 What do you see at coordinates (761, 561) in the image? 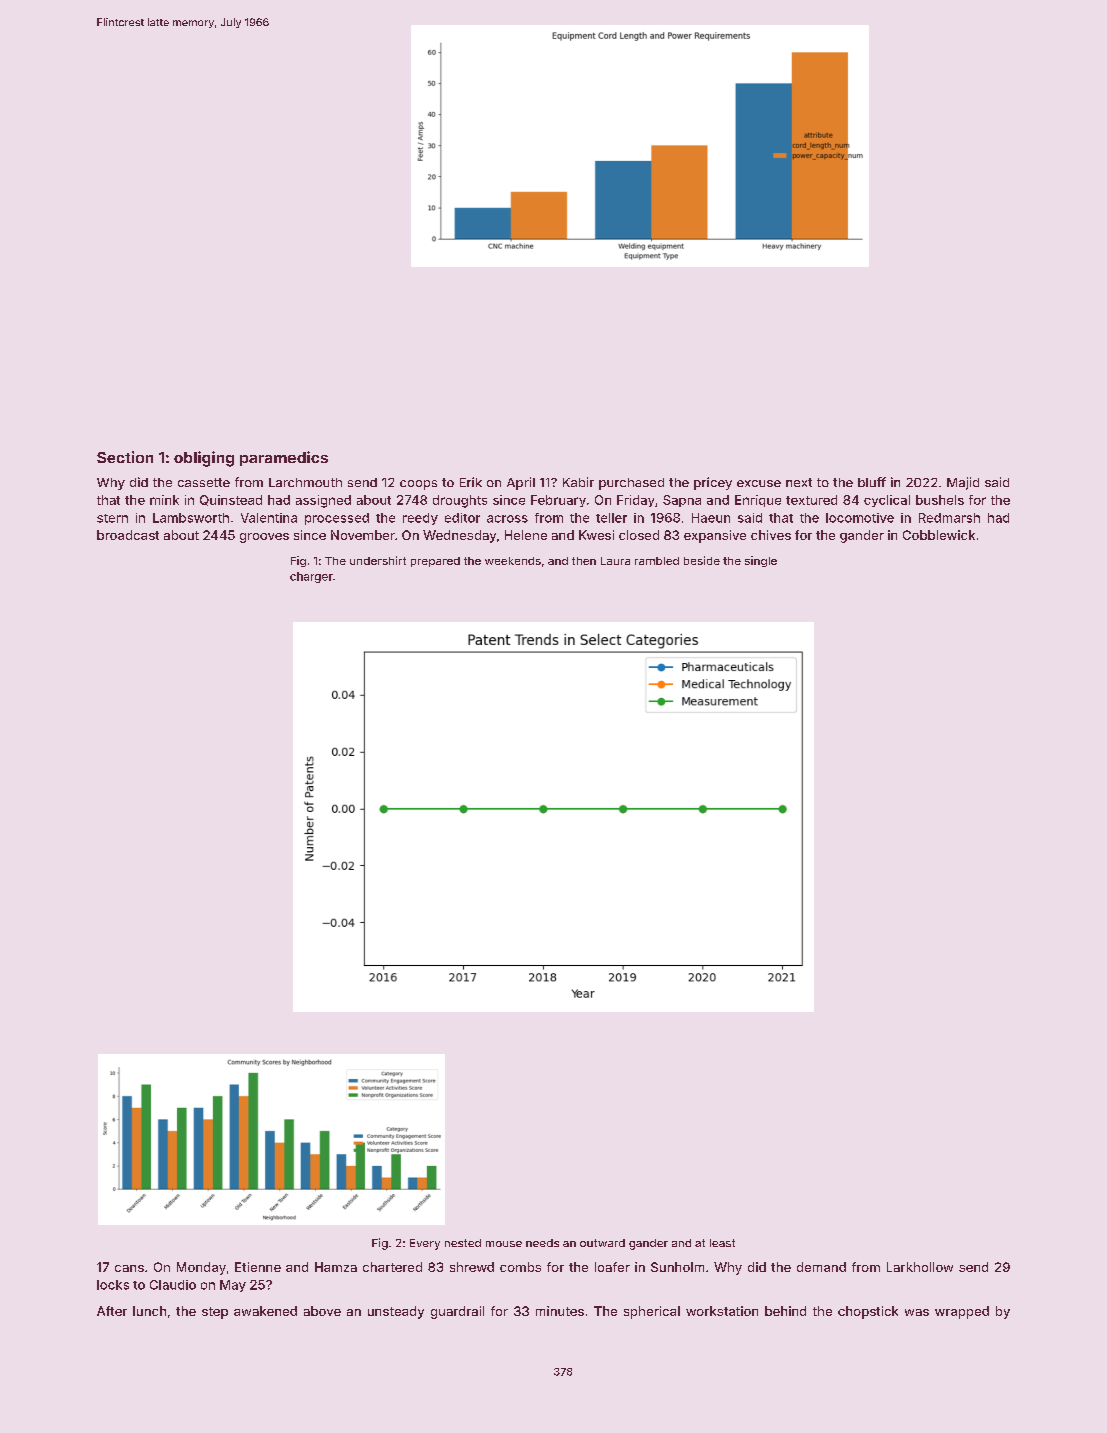
I see `single` at bounding box center [761, 561].
